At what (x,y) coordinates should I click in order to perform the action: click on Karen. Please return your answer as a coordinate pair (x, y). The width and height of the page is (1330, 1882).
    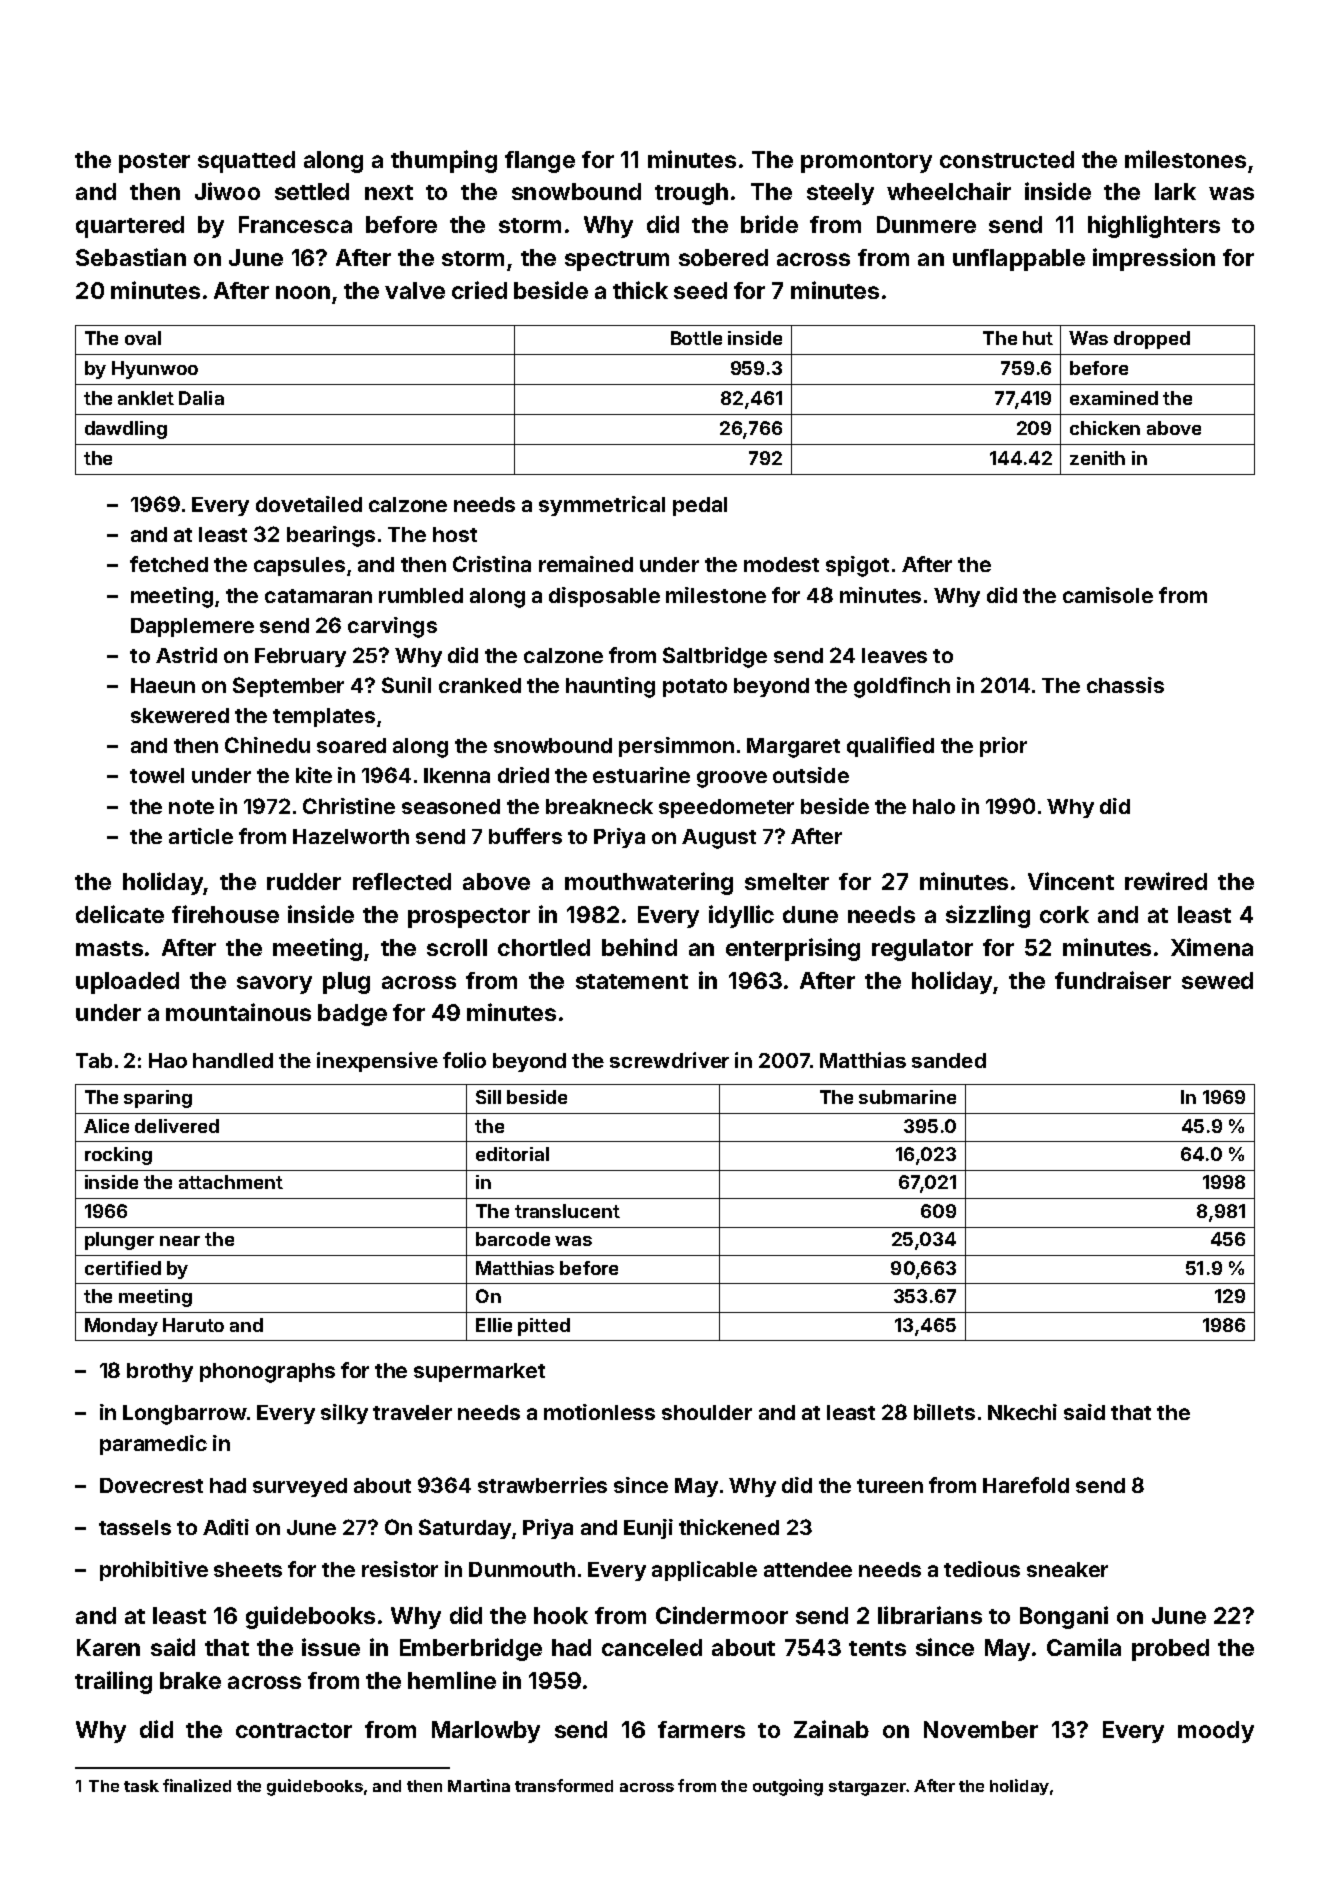
    Looking at the image, I should click on (108, 1647).
